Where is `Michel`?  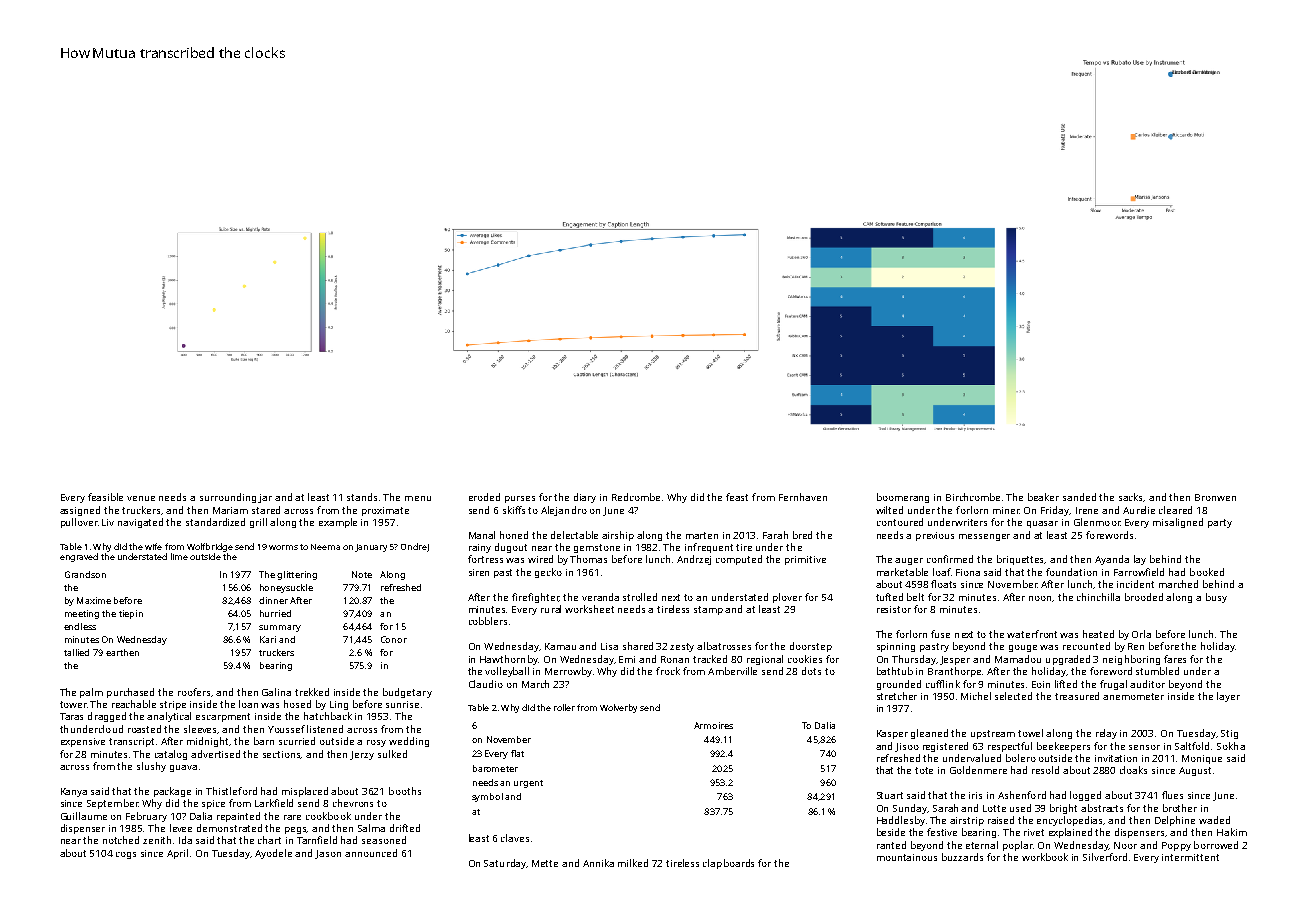 Michel is located at coordinates (976, 696).
